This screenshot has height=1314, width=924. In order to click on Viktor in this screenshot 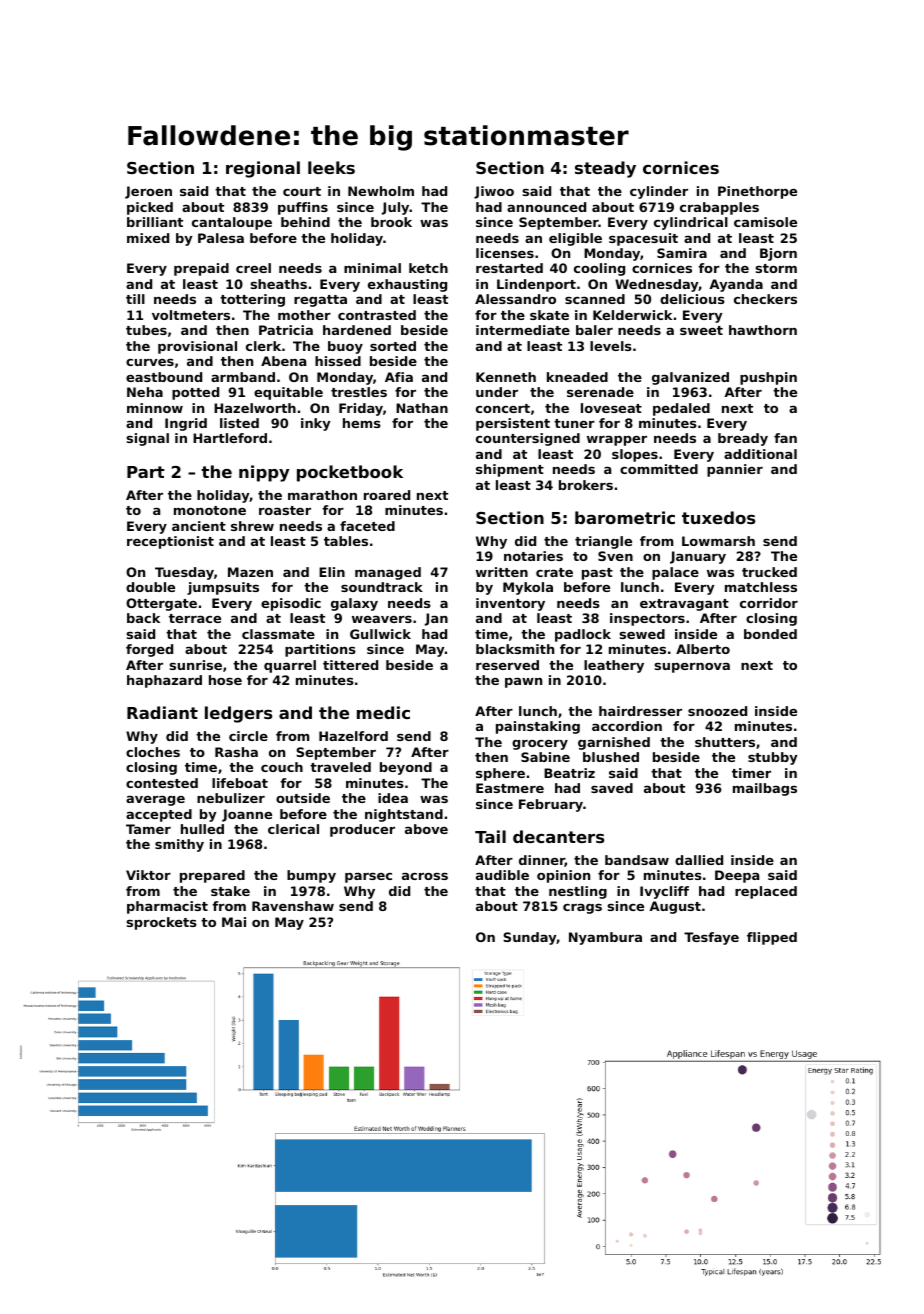, I will do `click(148, 875)`.
